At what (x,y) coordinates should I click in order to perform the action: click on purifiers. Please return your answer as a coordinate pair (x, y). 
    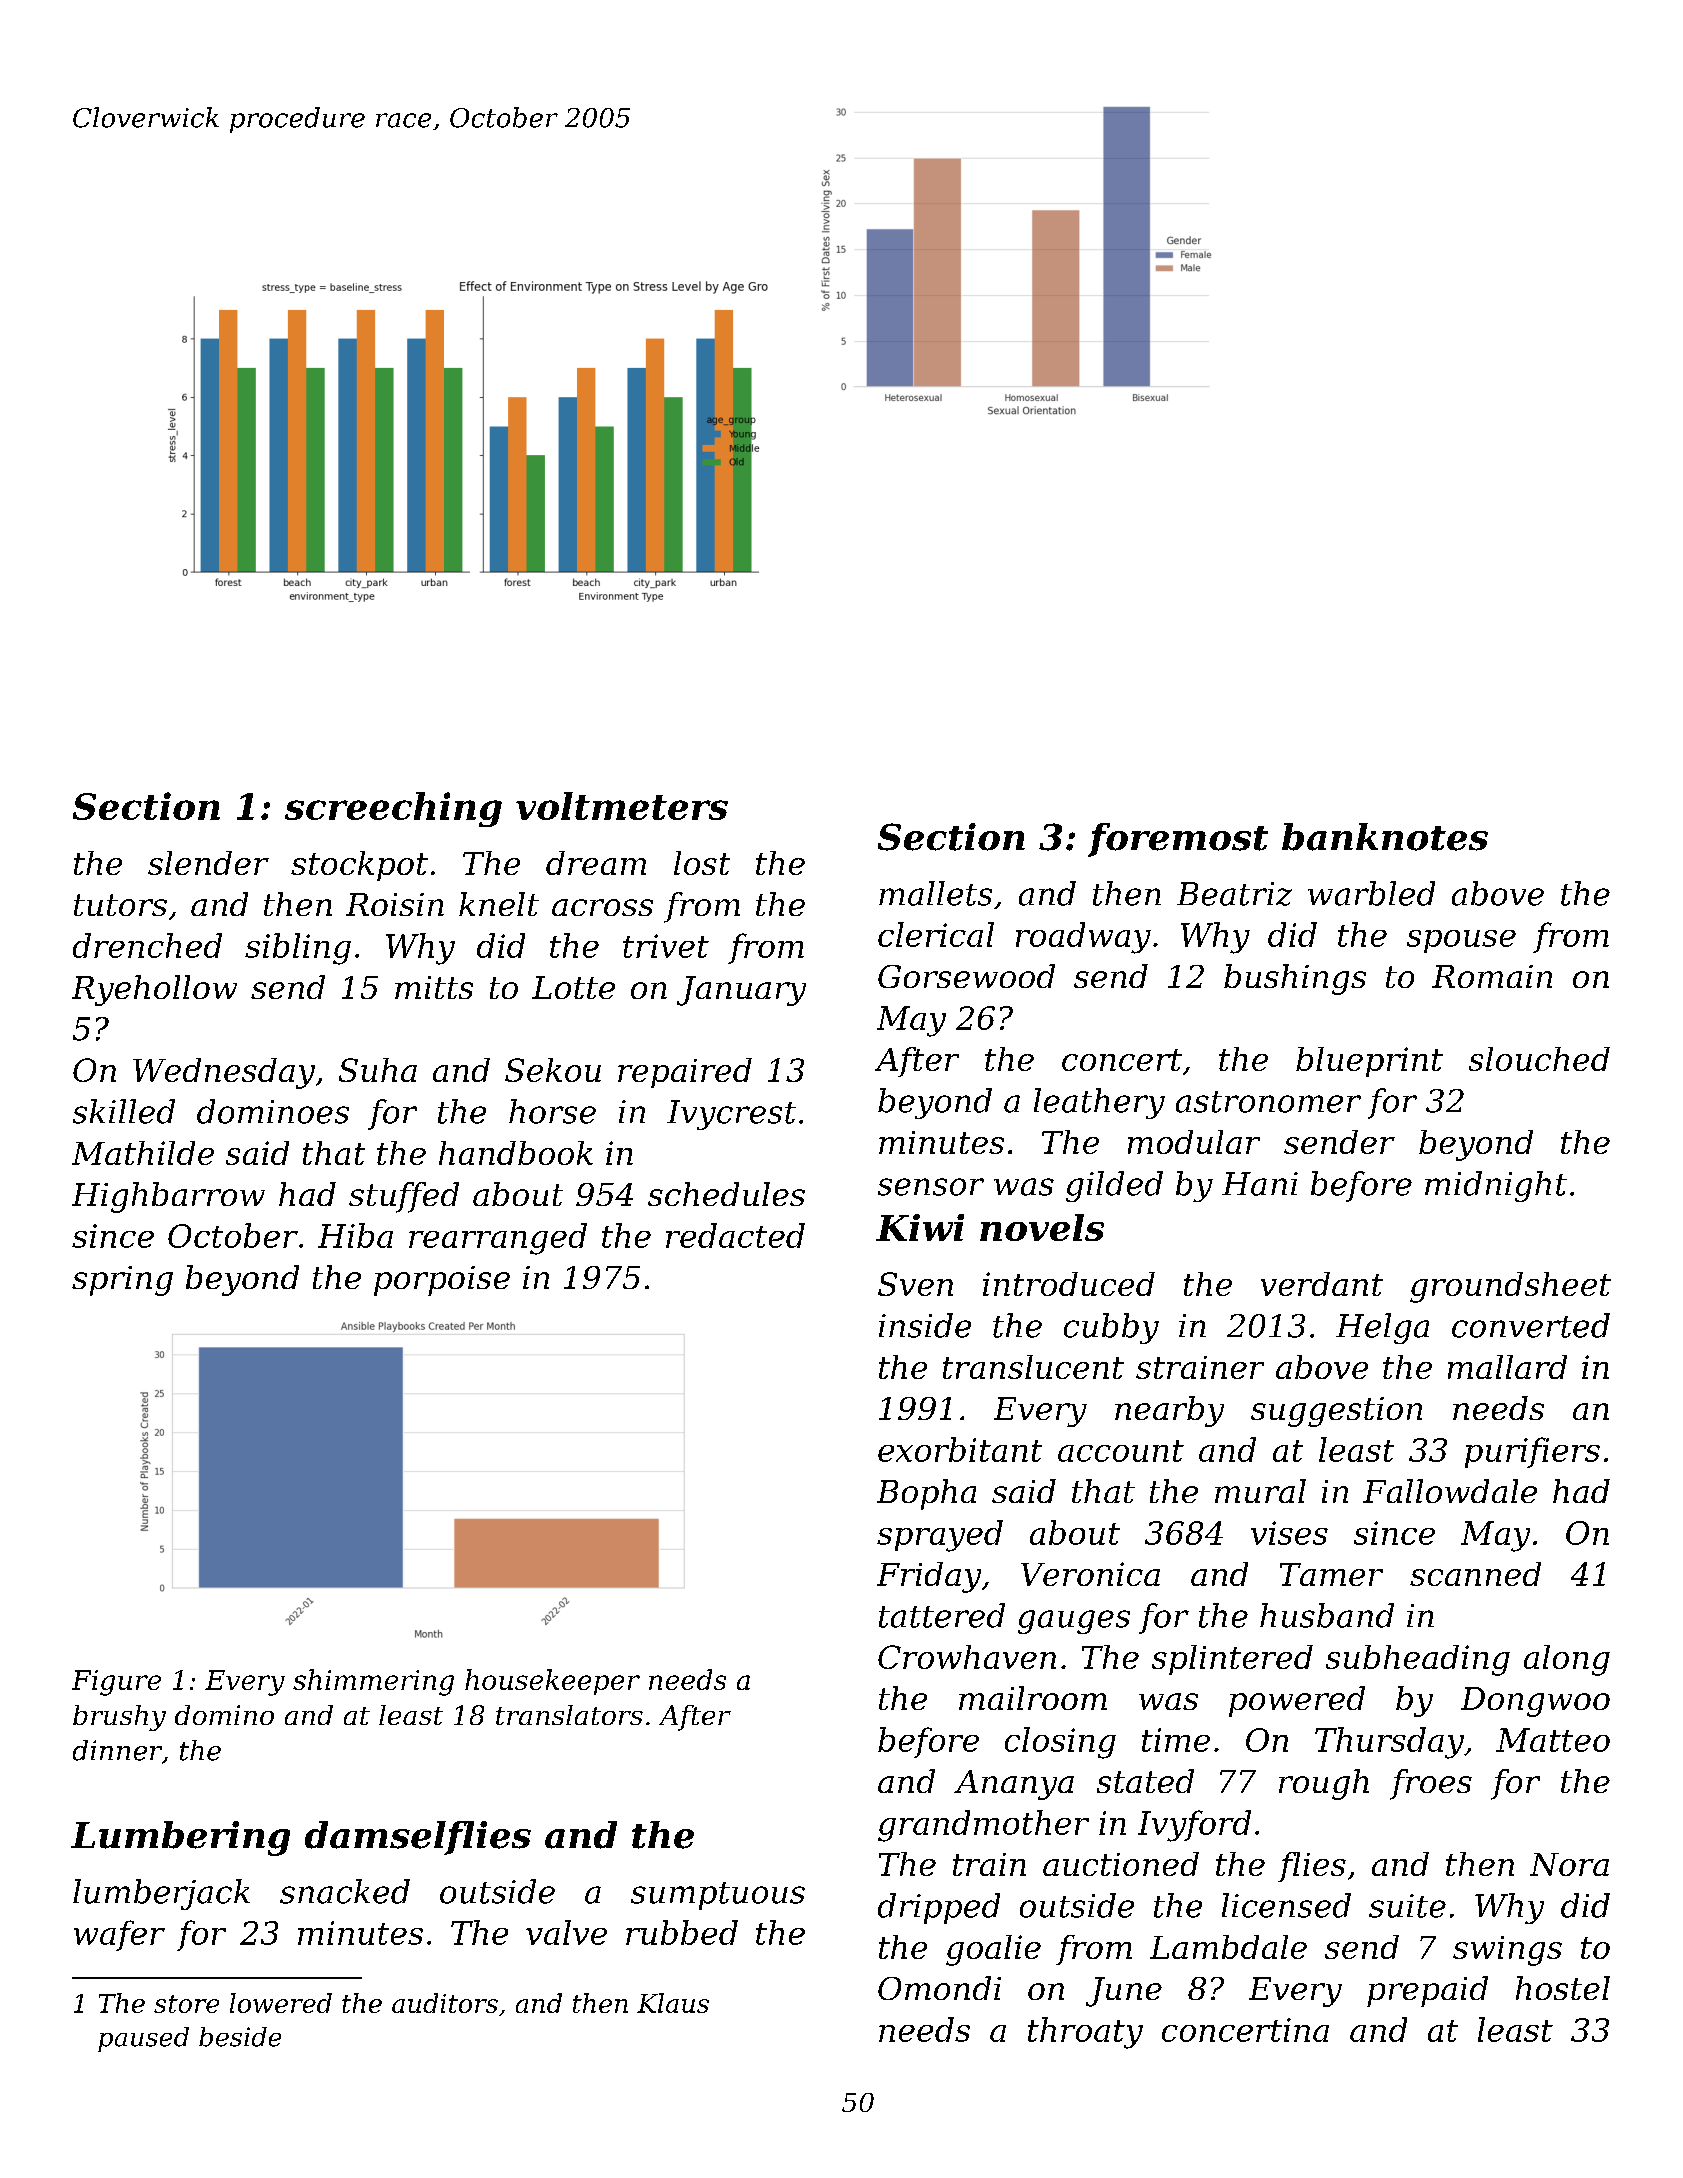
    Looking at the image, I should click on (1532, 1452).
